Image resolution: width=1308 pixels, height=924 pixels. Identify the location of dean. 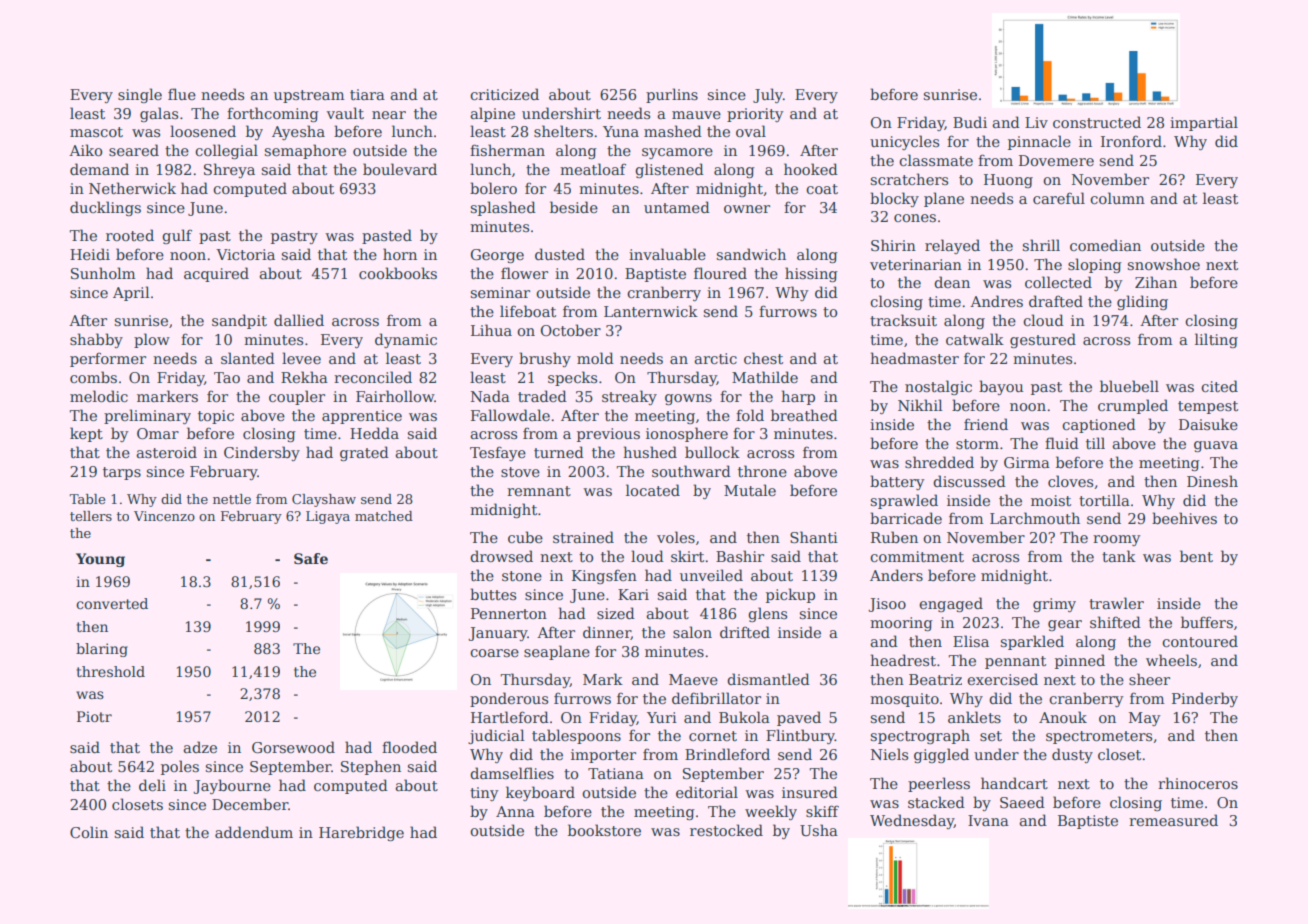
(952, 282).
